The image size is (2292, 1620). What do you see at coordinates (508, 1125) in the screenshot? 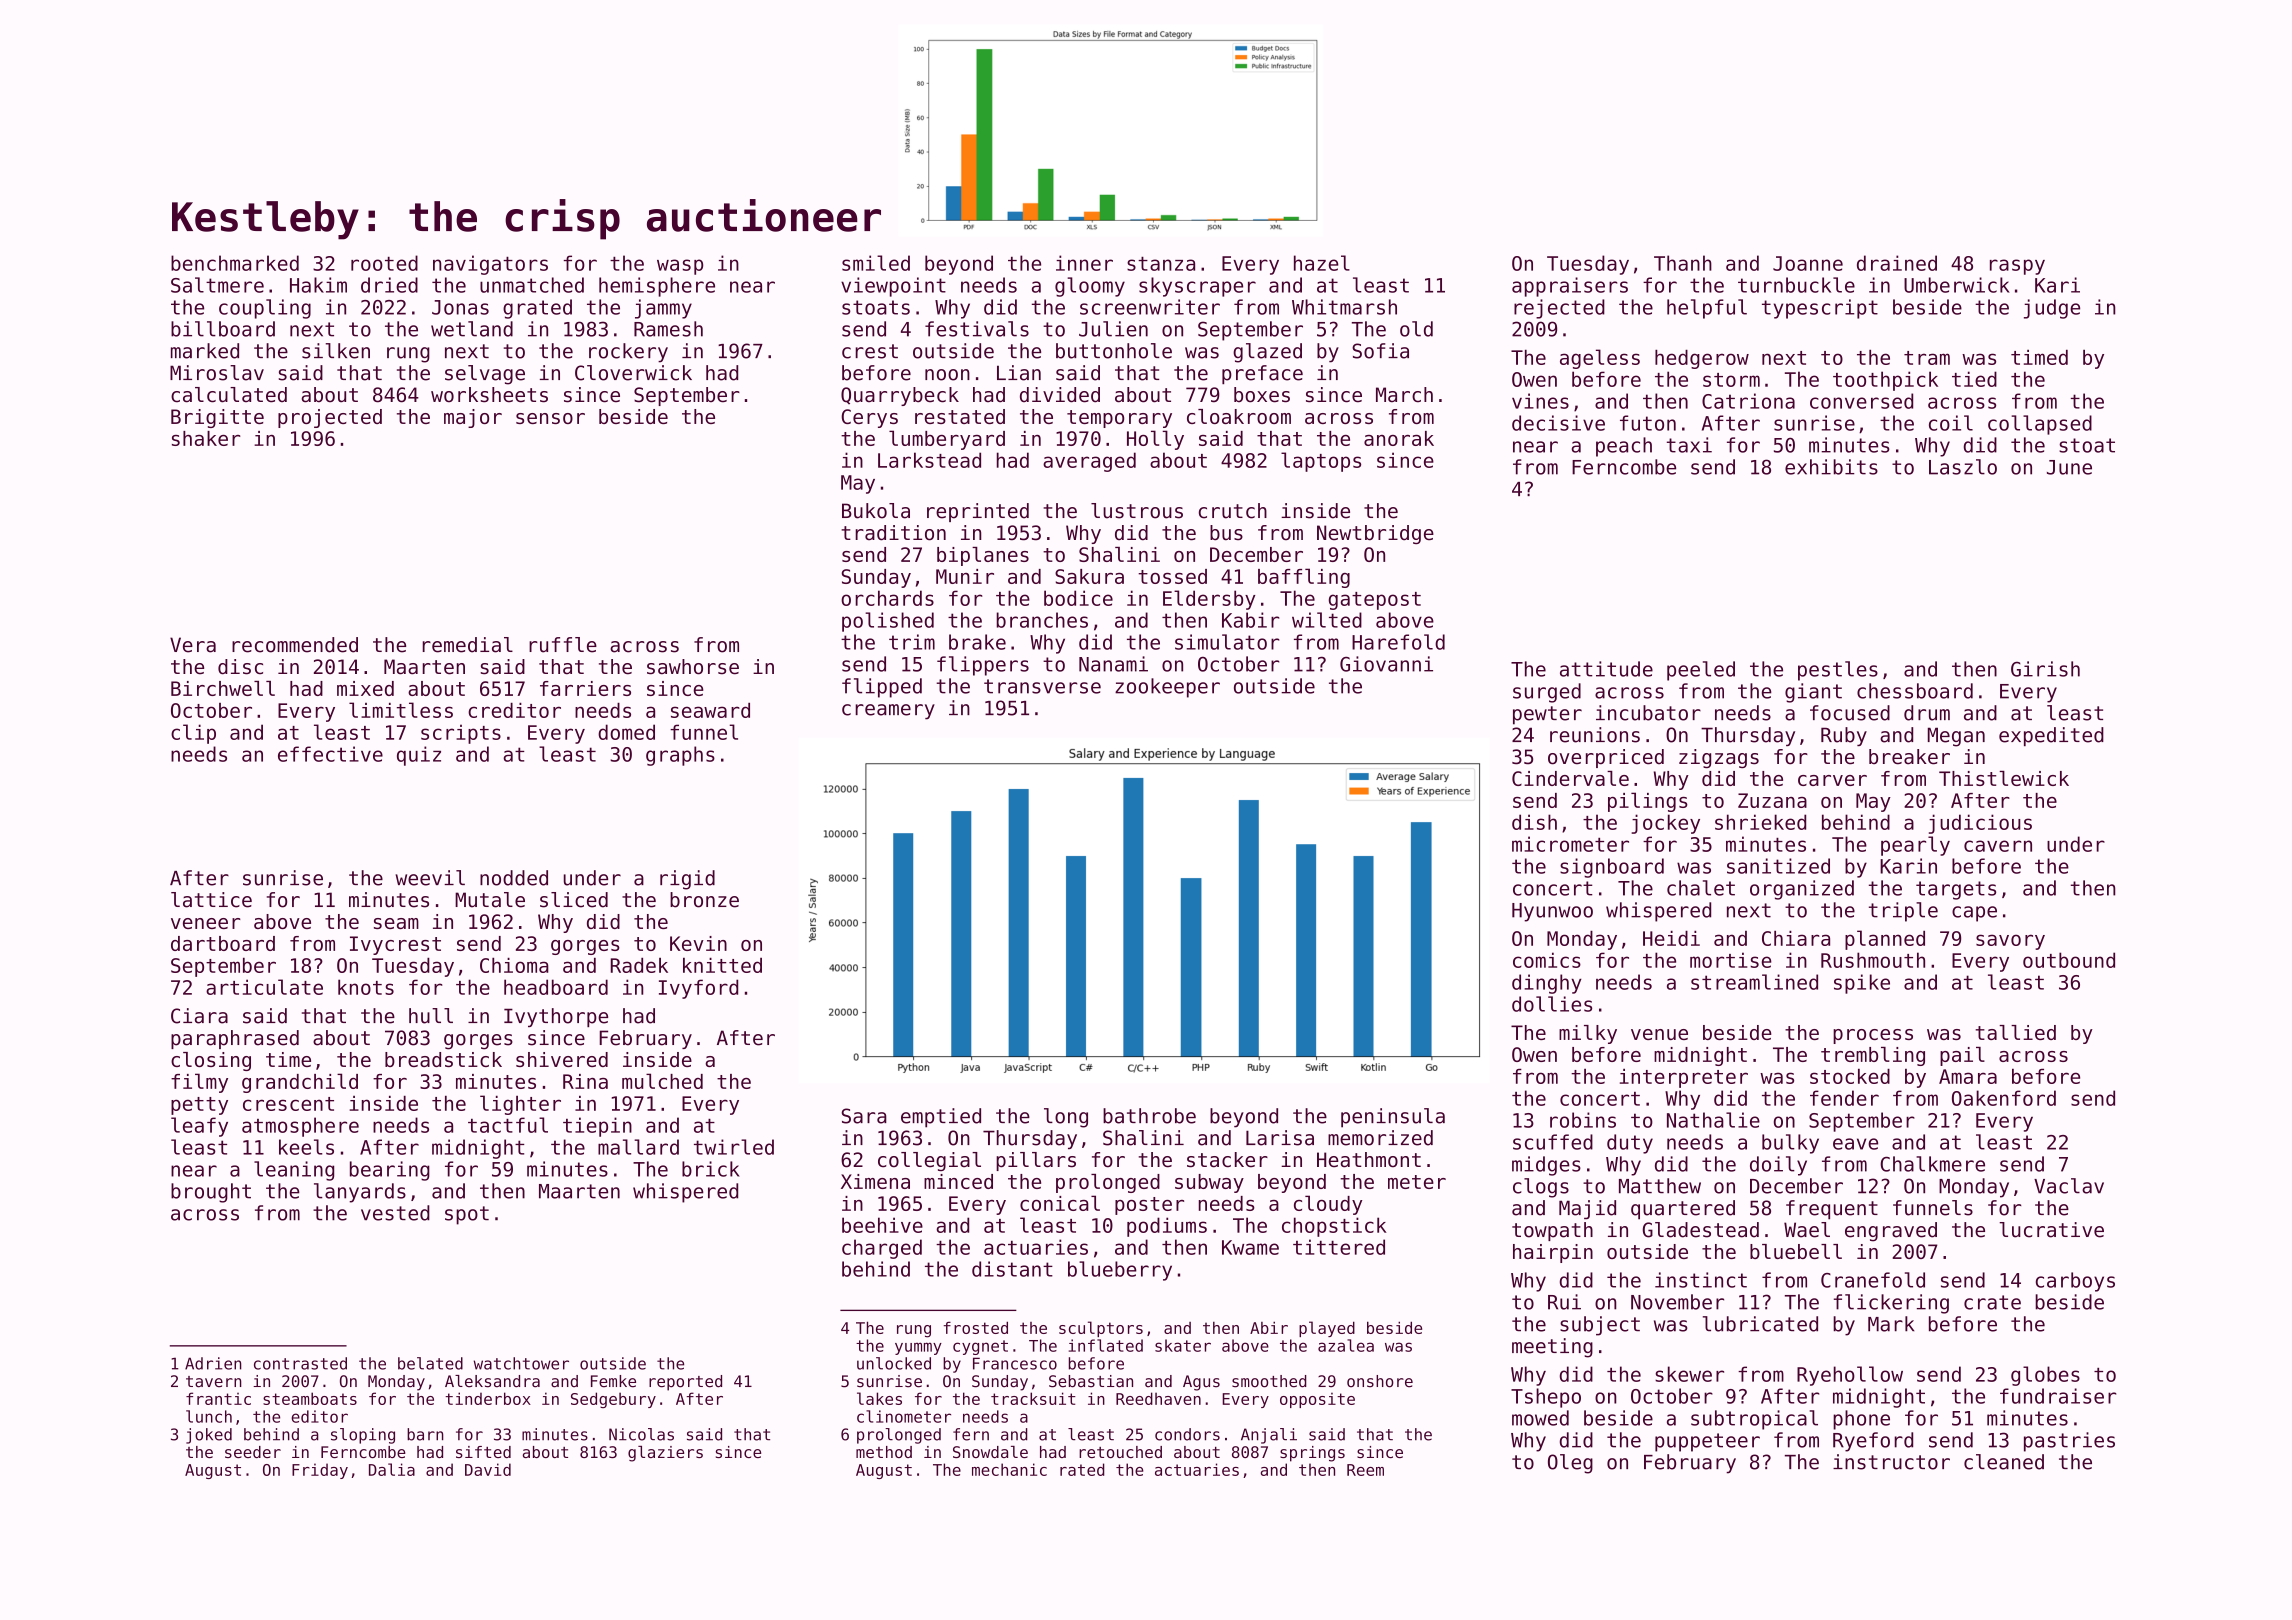
I see `tactful` at bounding box center [508, 1125].
